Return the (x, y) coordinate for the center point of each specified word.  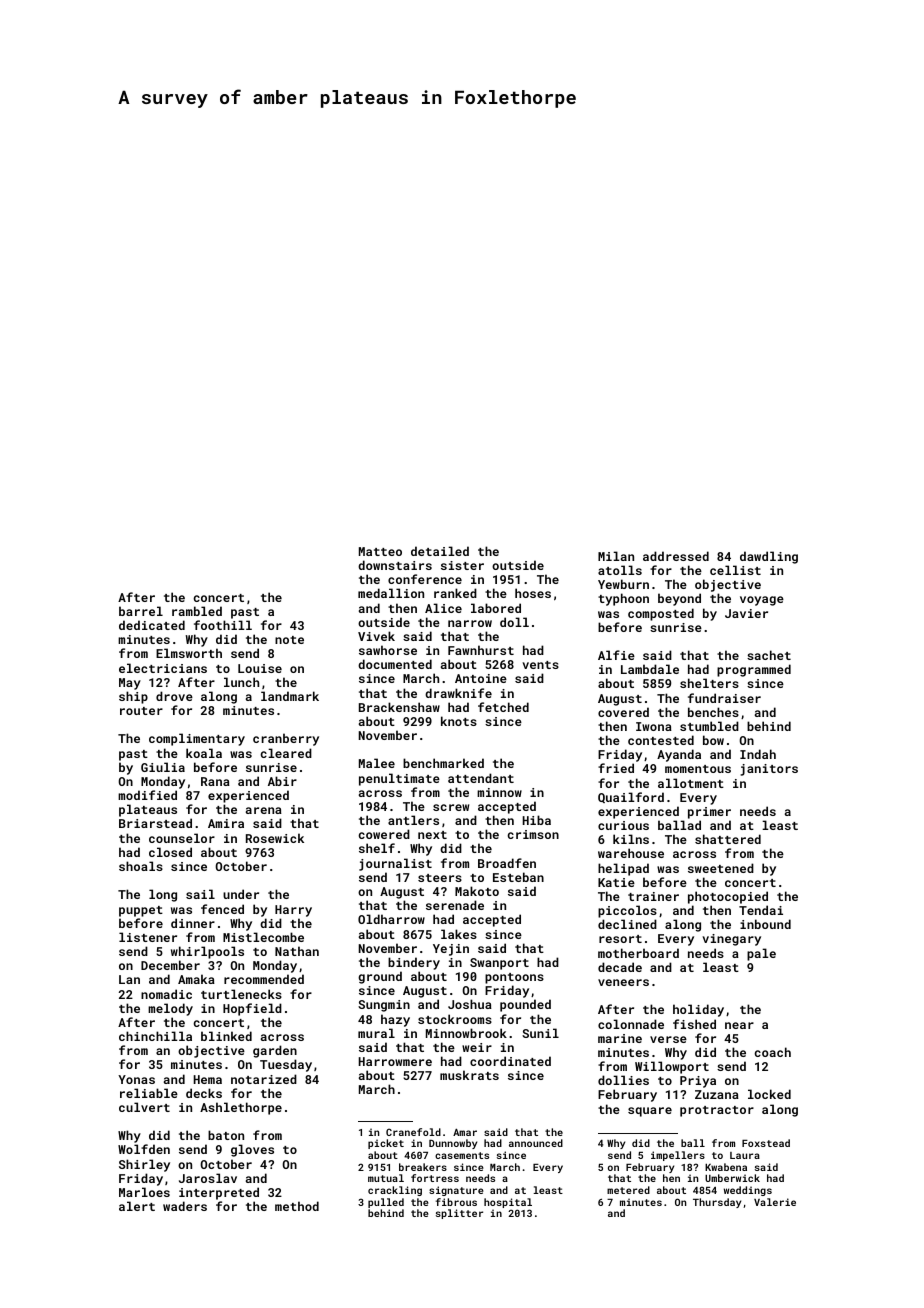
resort (620, 939)
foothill (223, 625)
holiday (698, 1010)
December (170, 965)
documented (395, 664)
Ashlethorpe (241, 1108)
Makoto (477, 891)
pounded (525, 1005)
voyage (762, 601)
